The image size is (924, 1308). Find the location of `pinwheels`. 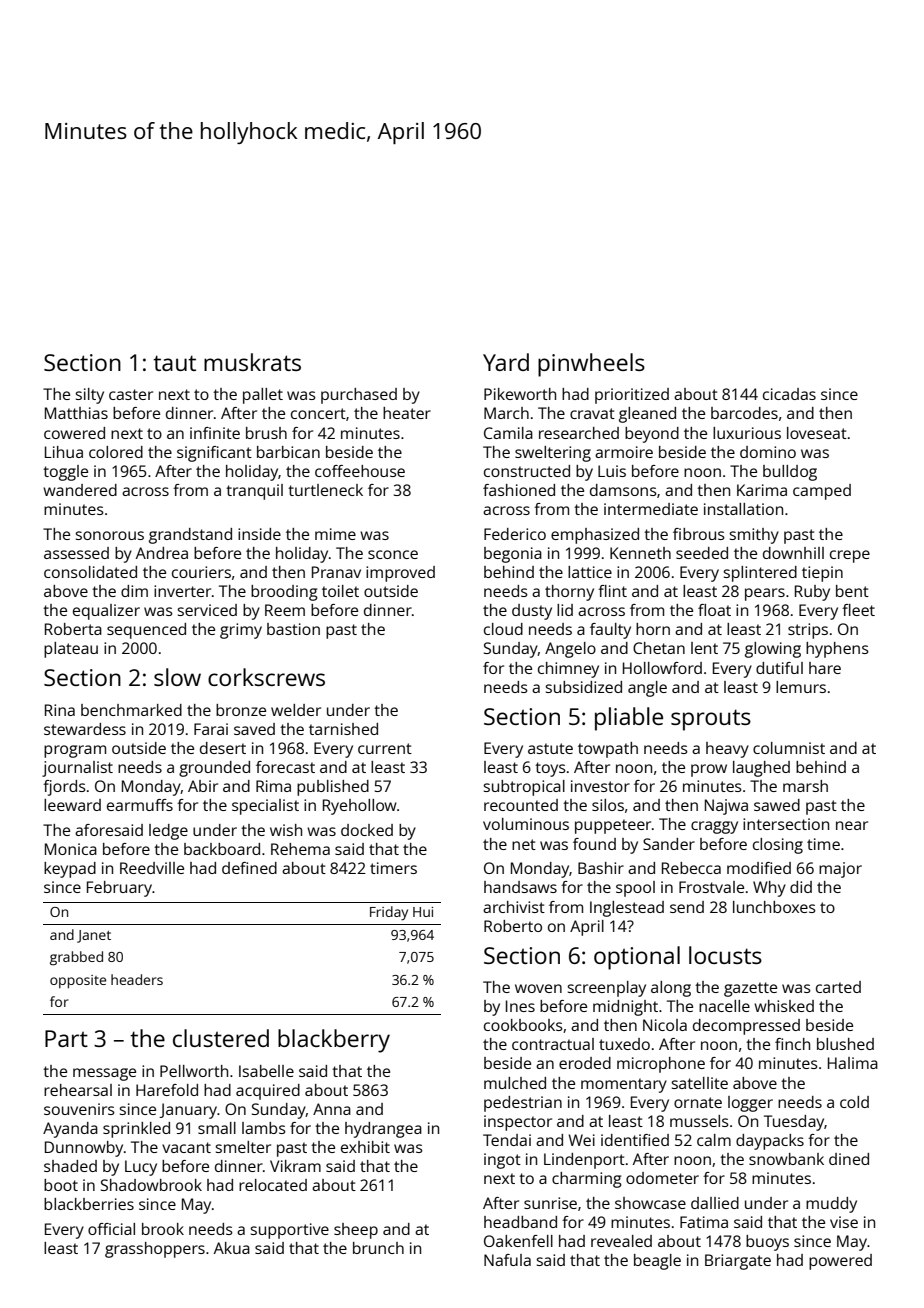

pinwheels is located at coordinates (591, 365).
